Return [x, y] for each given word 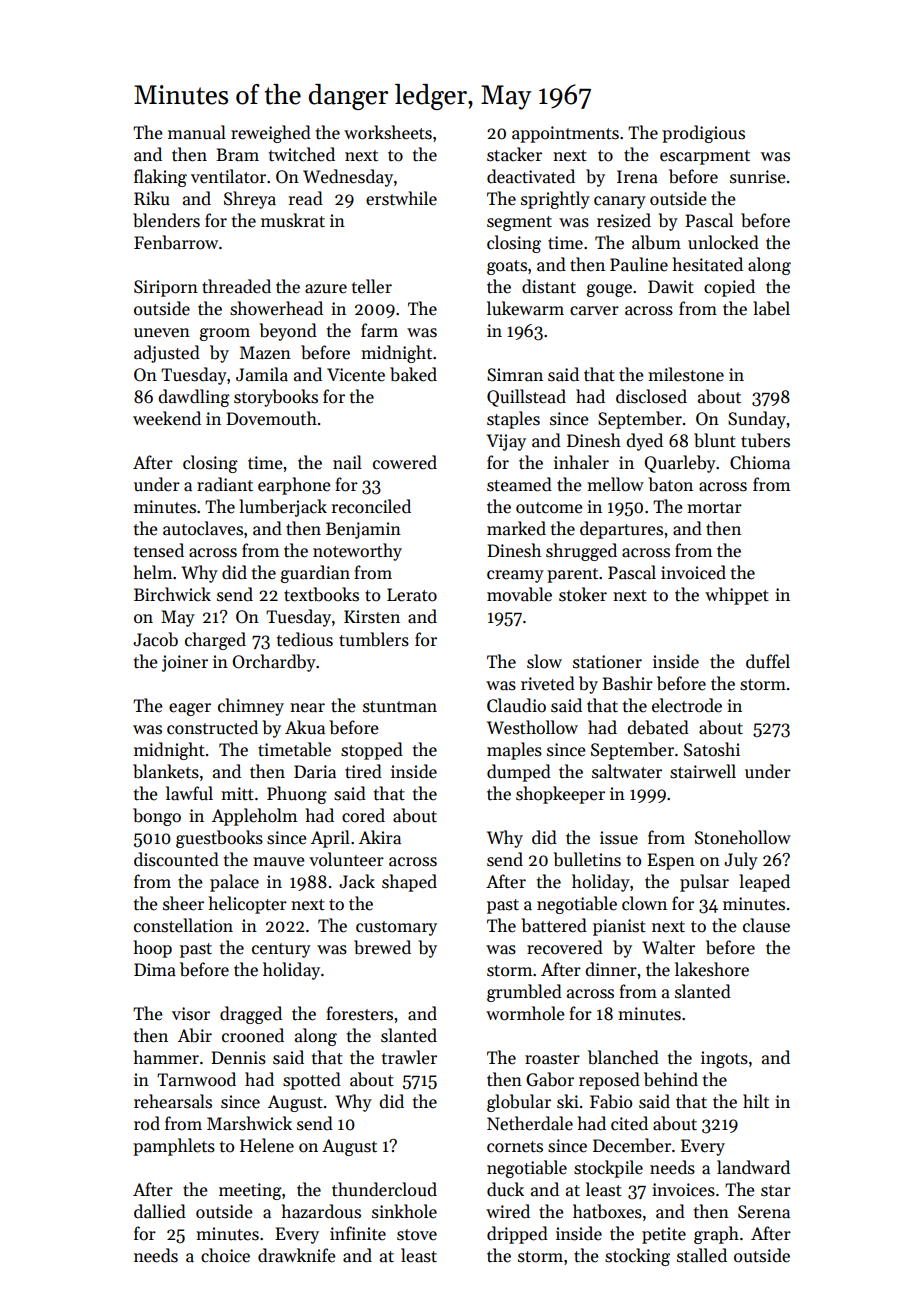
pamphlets [174, 1147]
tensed [159, 550]
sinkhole [404, 1211]
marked [516, 528]
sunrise [758, 177]
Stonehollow [743, 837]
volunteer [346, 859]
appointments [565, 134]
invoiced [693, 572]
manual [197, 132]
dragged [251, 1015]
